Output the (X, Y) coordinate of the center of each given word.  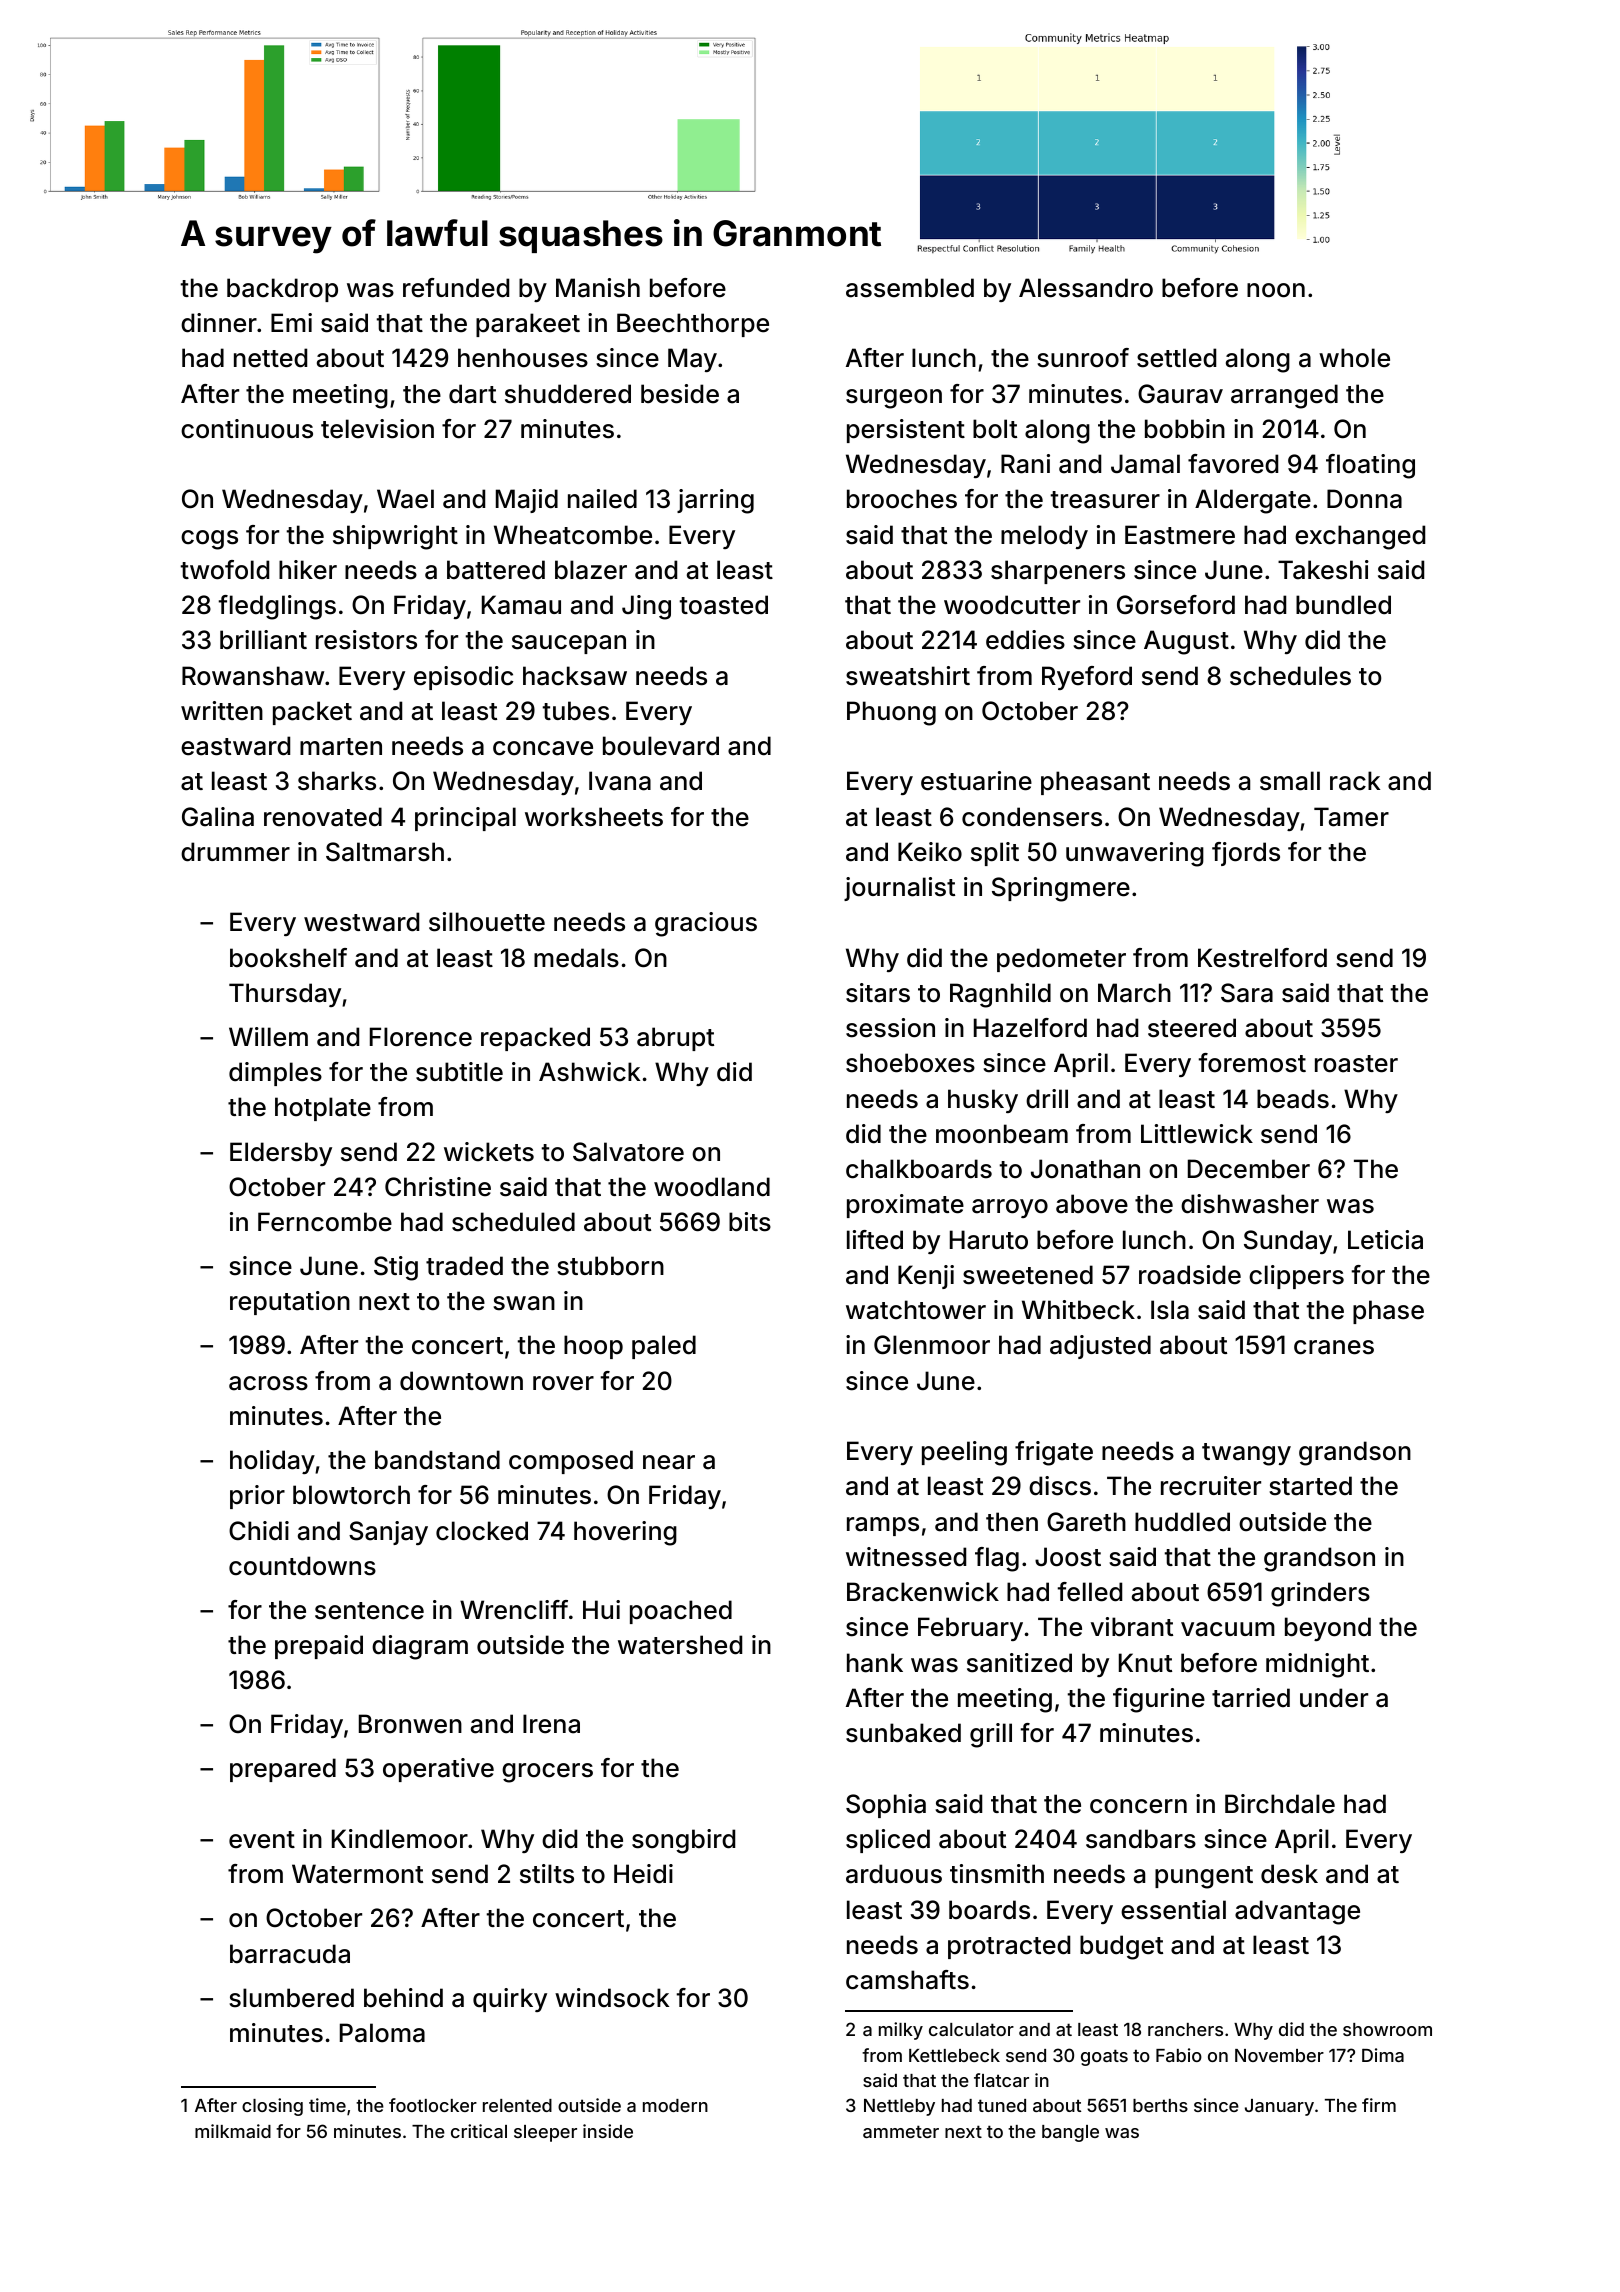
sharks (337, 781)
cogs (209, 540)
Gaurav (1180, 394)
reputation (290, 1303)
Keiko (930, 852)
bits (750, 1222)
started (1310, 1486)
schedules (1290, 676)
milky (901, 2031)
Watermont (357, 1874)
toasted (723, 605)
